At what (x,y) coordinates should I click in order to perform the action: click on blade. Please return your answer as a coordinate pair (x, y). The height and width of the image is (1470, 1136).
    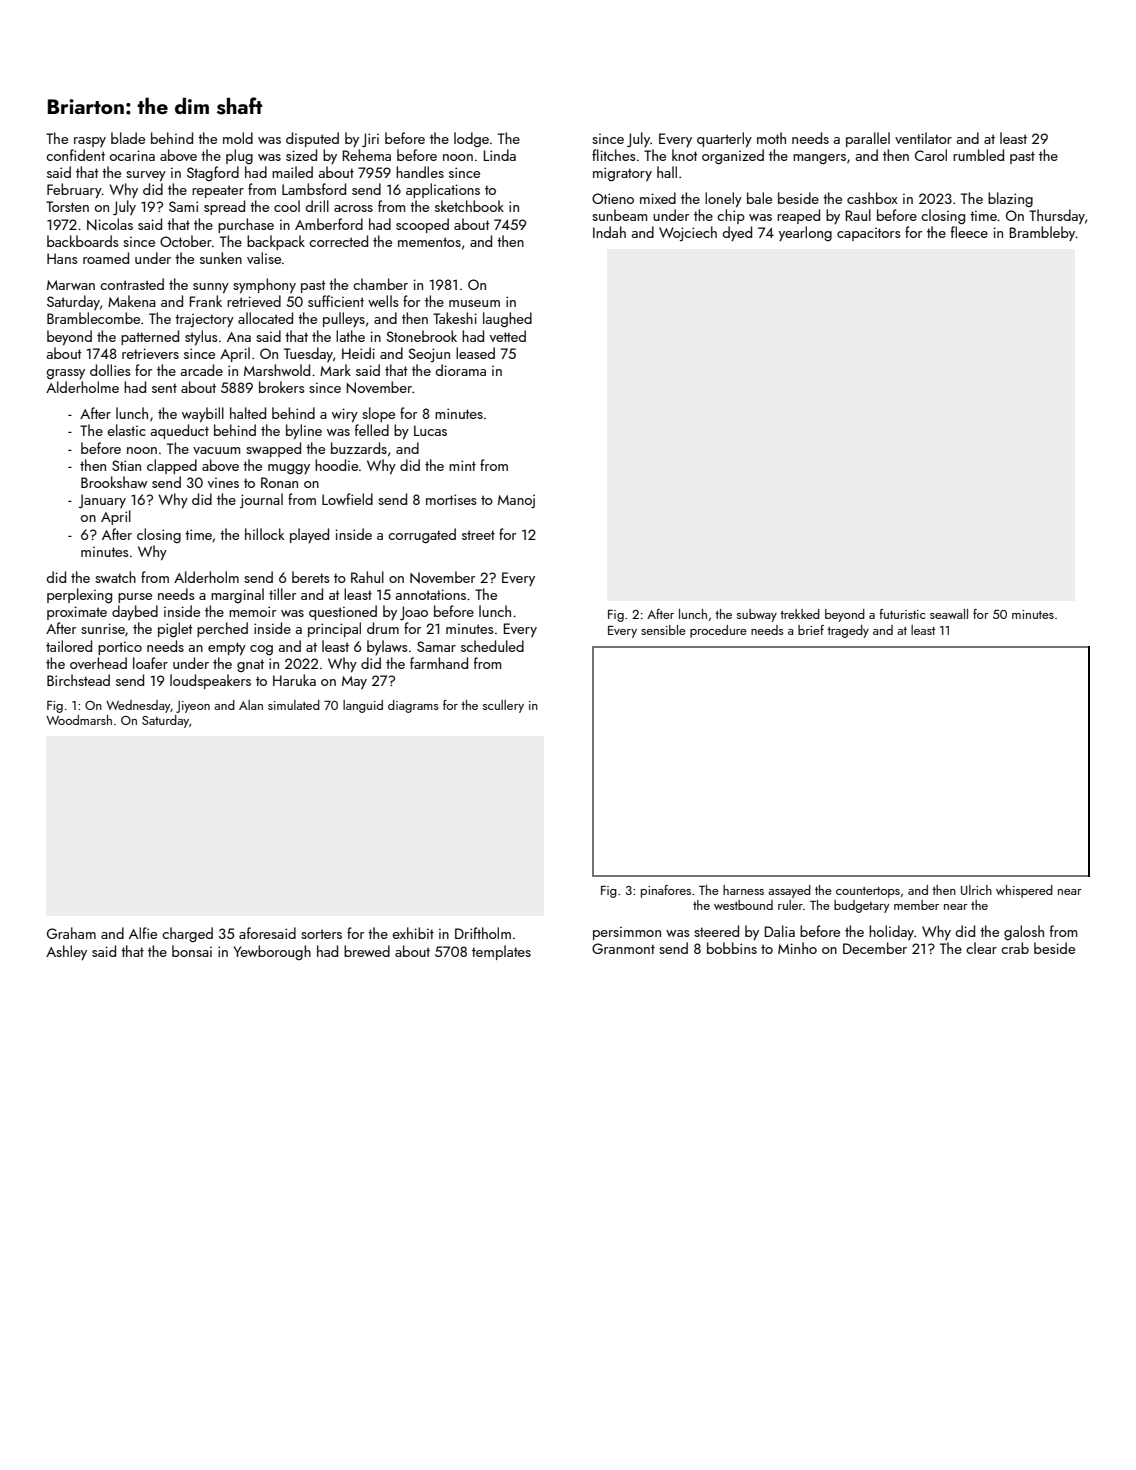
    Looking at the image, I should click on (128, 138).
